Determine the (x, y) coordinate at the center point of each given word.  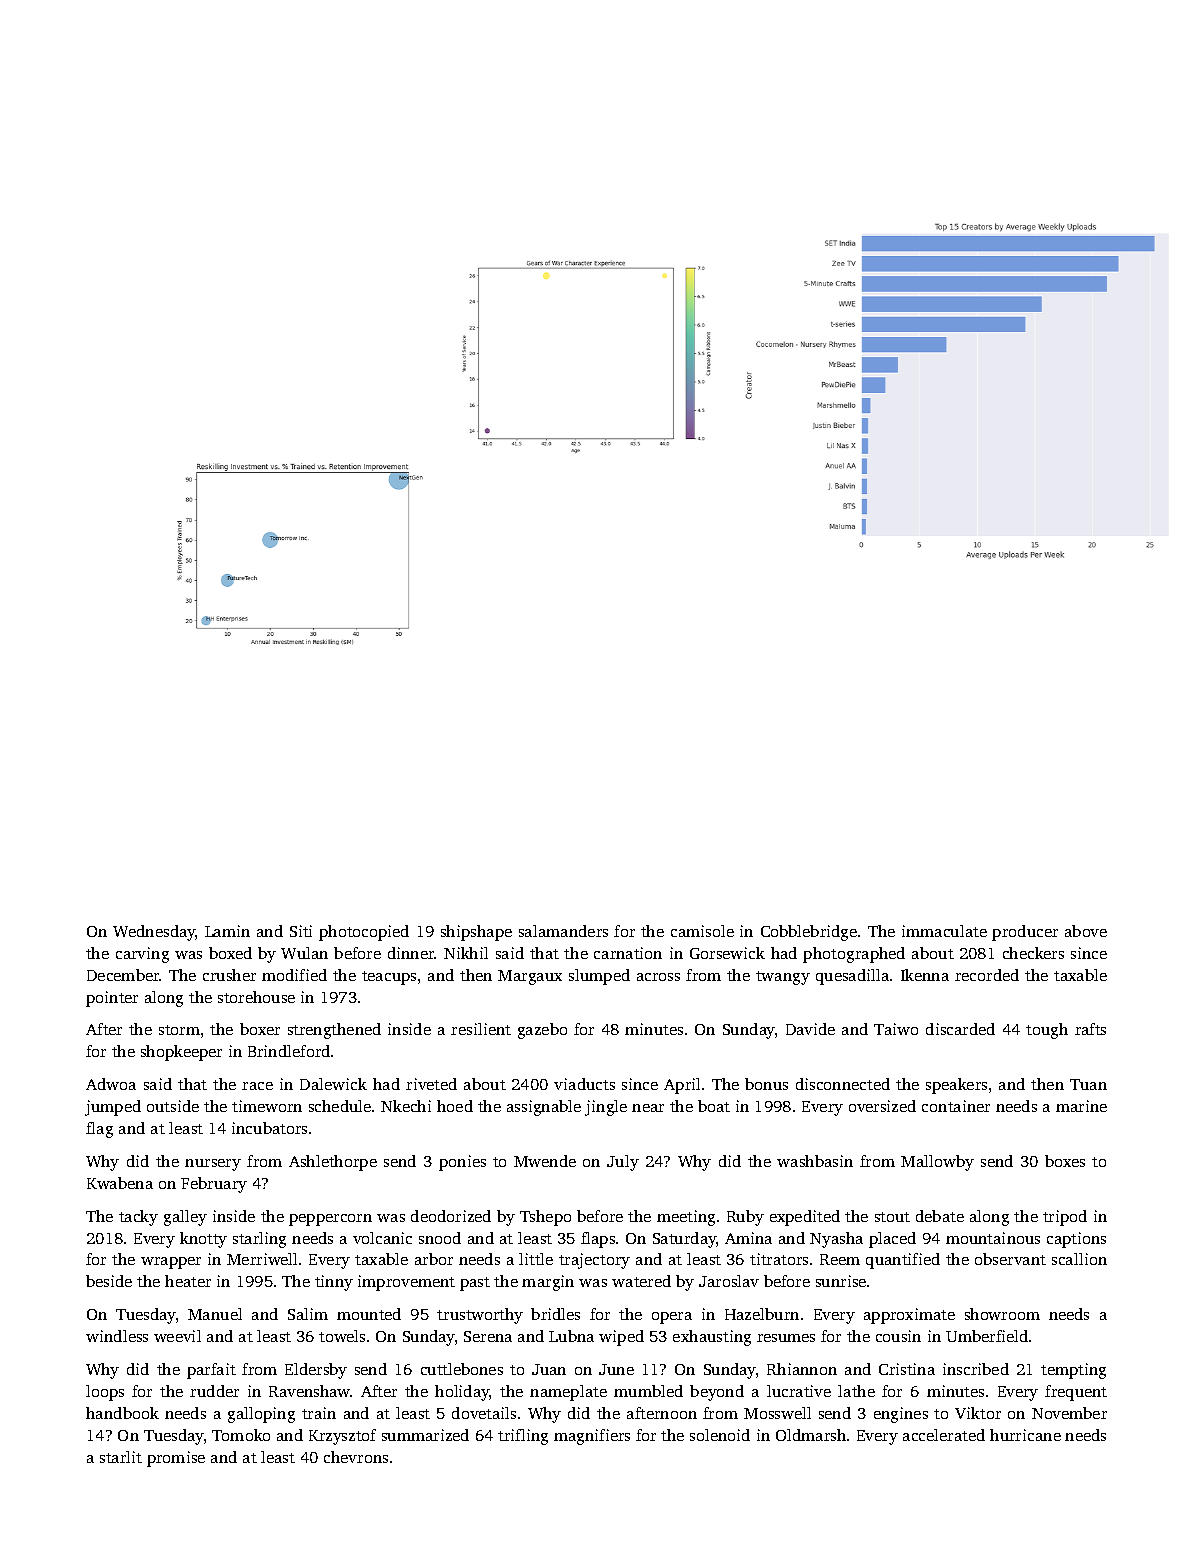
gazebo (542, 1031)
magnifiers (592, 1437)
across (658, 977)
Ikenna (925, 975)
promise (176, 1459)
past (475, 1284)
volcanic (382, 1238)
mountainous (993, 1238)
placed (892, 1240)
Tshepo (545, 1218)
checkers (1033, 953)
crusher (229, 975)
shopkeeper (181, 1053)
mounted (369, 1314)
